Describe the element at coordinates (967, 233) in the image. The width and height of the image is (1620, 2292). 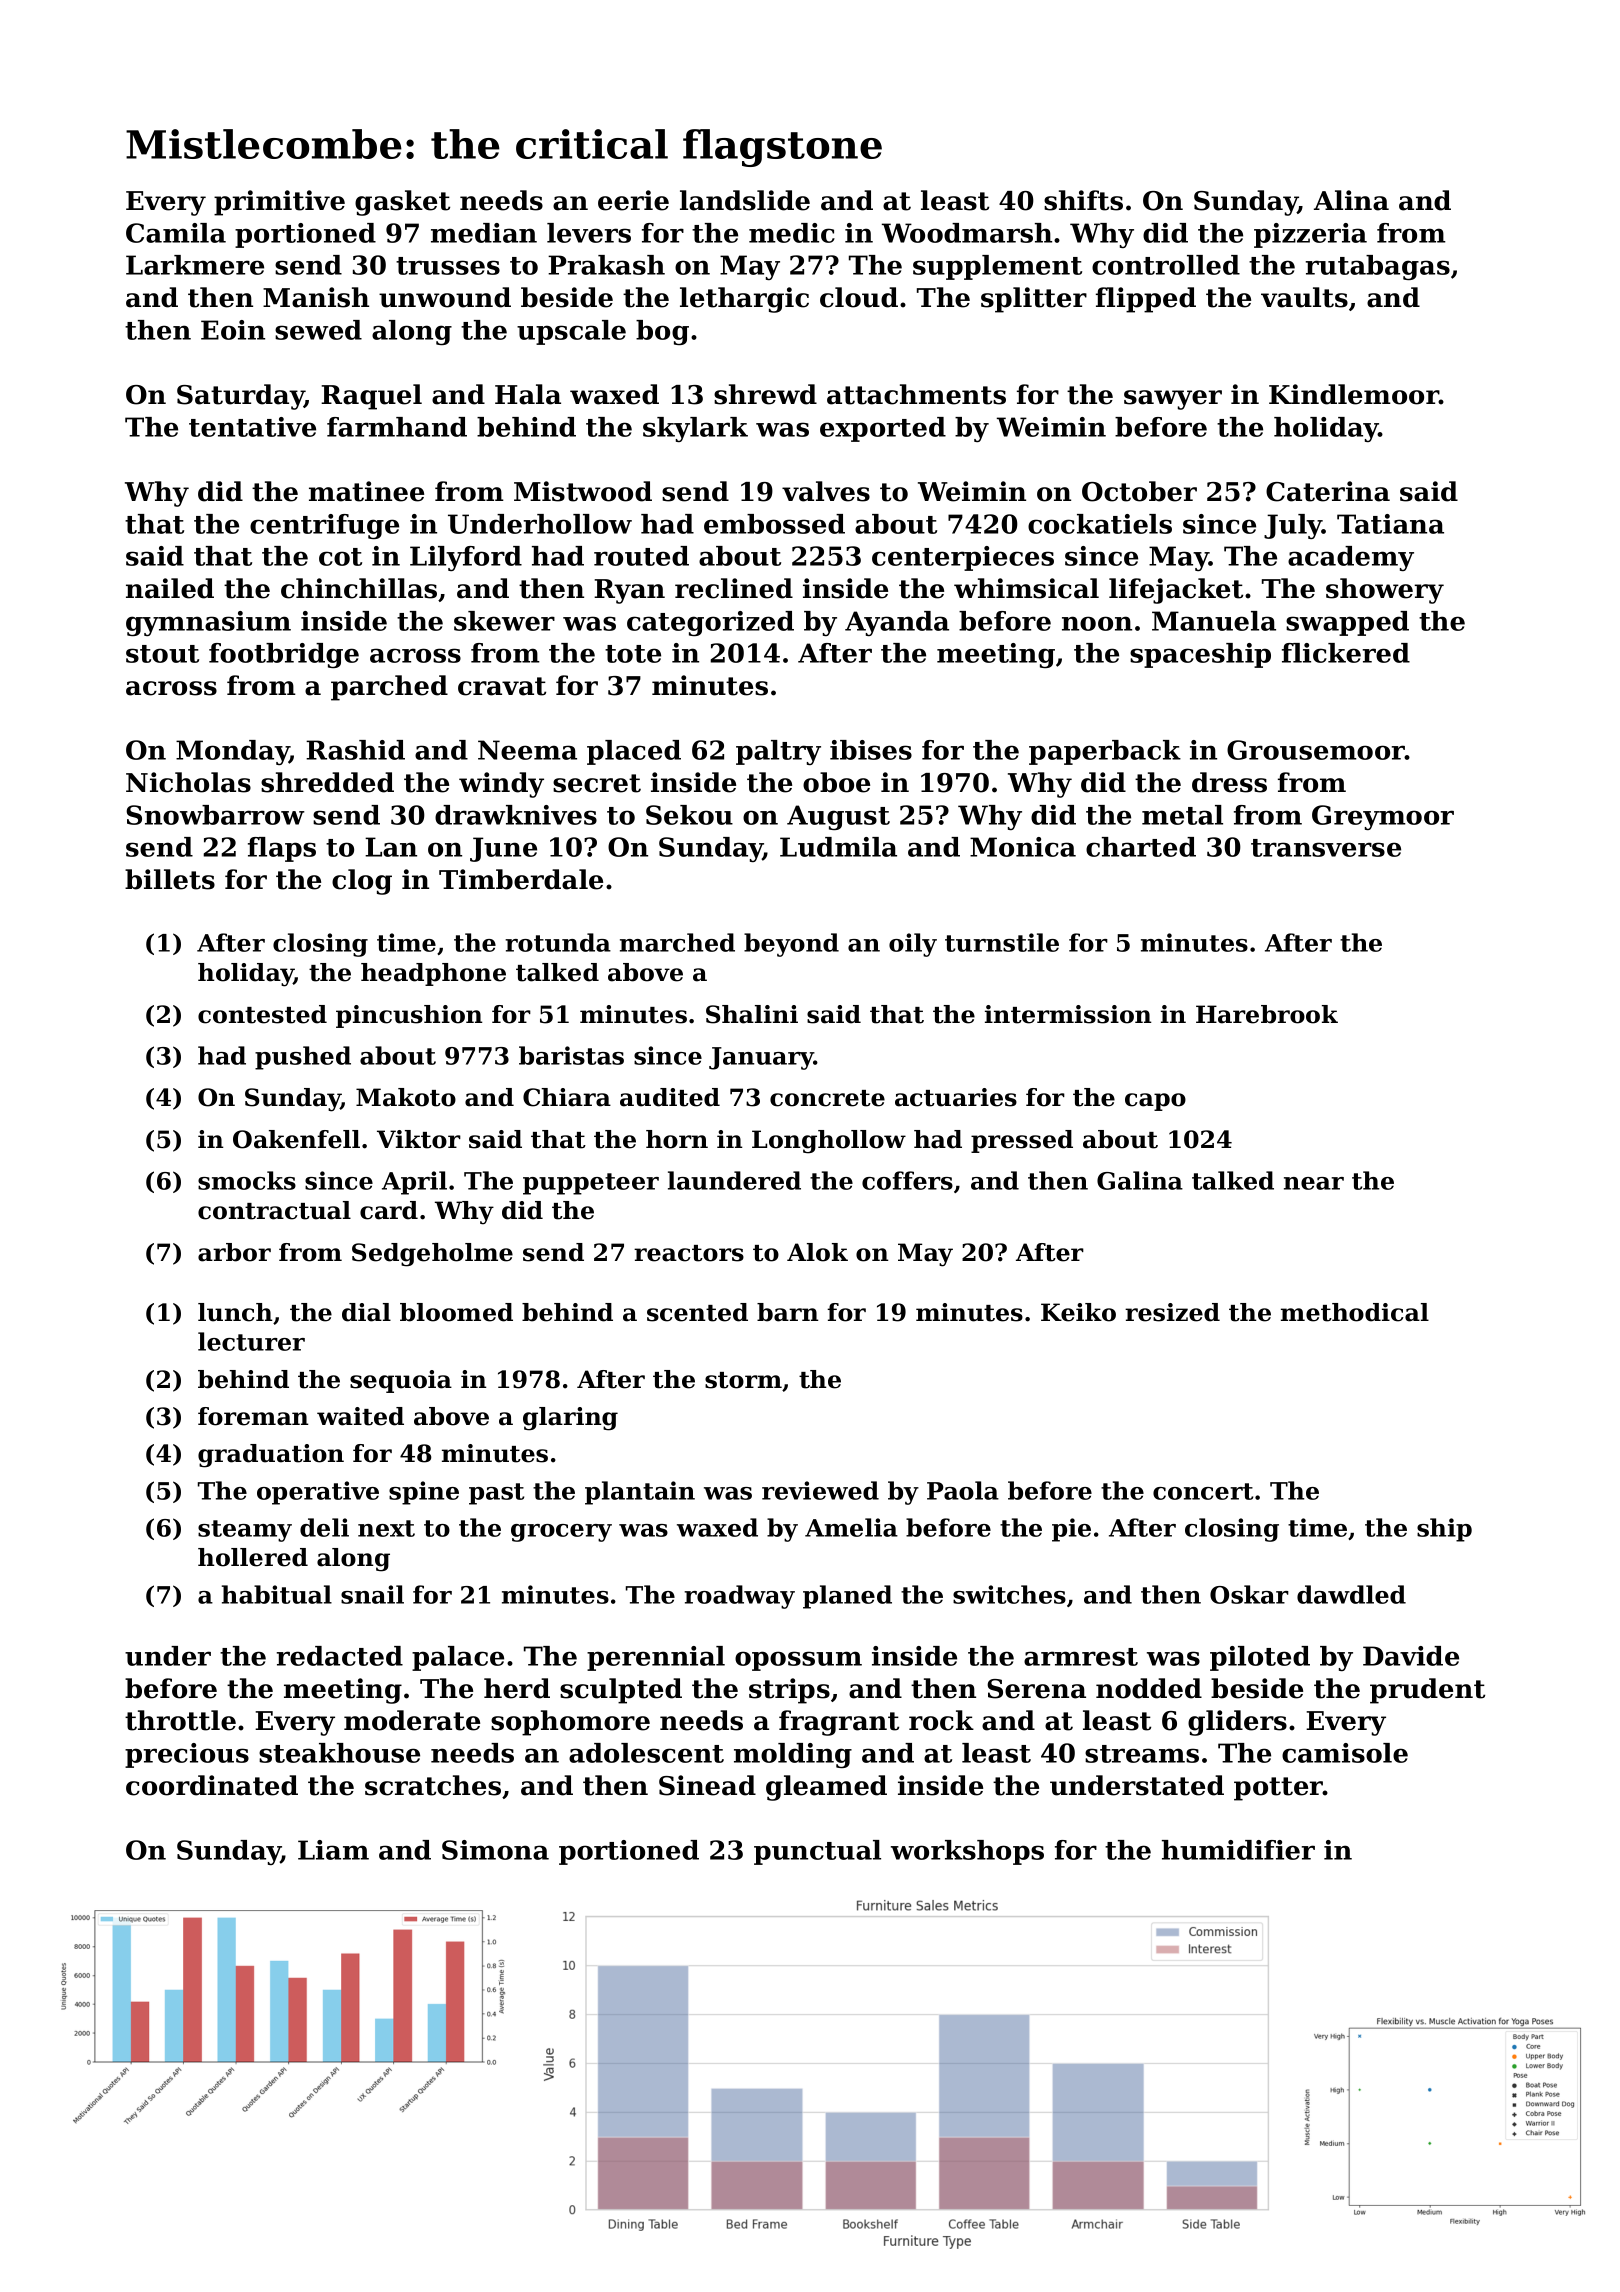
I see `Woodmarsh` at that location.
